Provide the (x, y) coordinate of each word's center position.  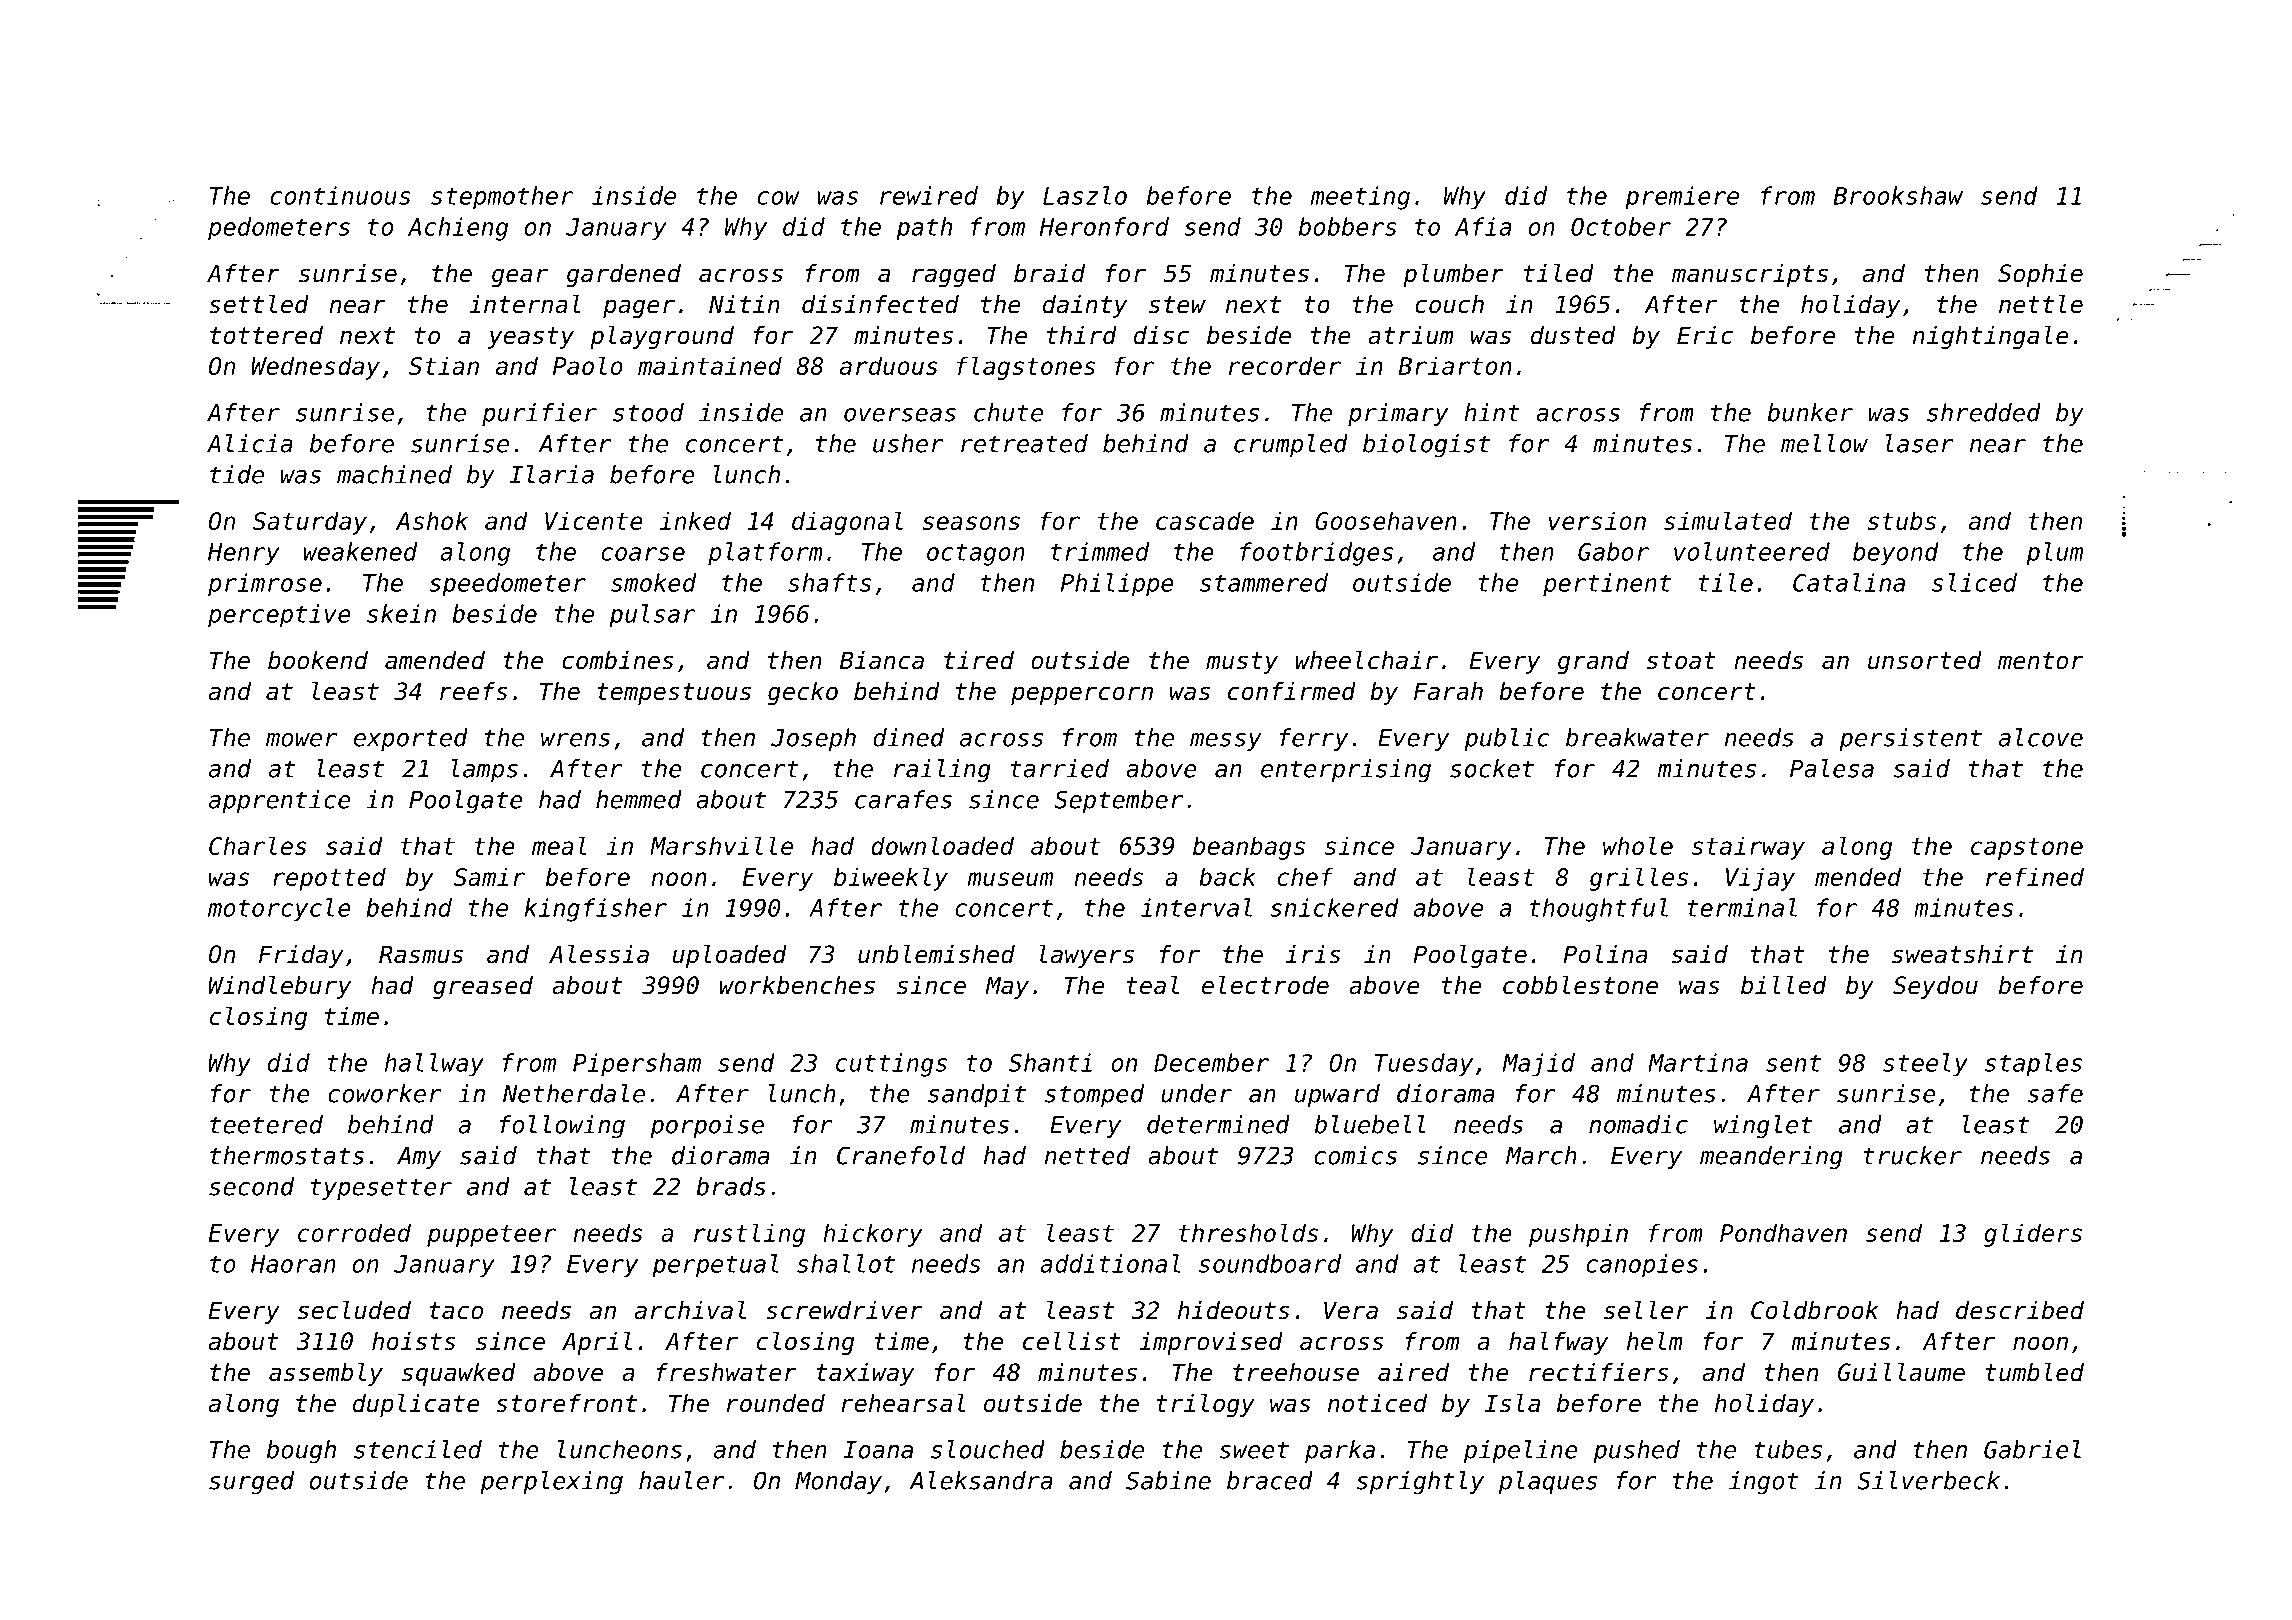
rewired (929, 195)
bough (301, 1452)
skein (401, 613)
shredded (1984, 412)
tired (979, 660)
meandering (1771, 1158)
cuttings (891, 1065)
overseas (900, 415)
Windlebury (280, 987)
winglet (1763, 1127)
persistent (1910, 739)
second (251, 1186)
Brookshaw (1898, 195)
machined (394, 474)
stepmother (502, 198)
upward (1337, 1095)
